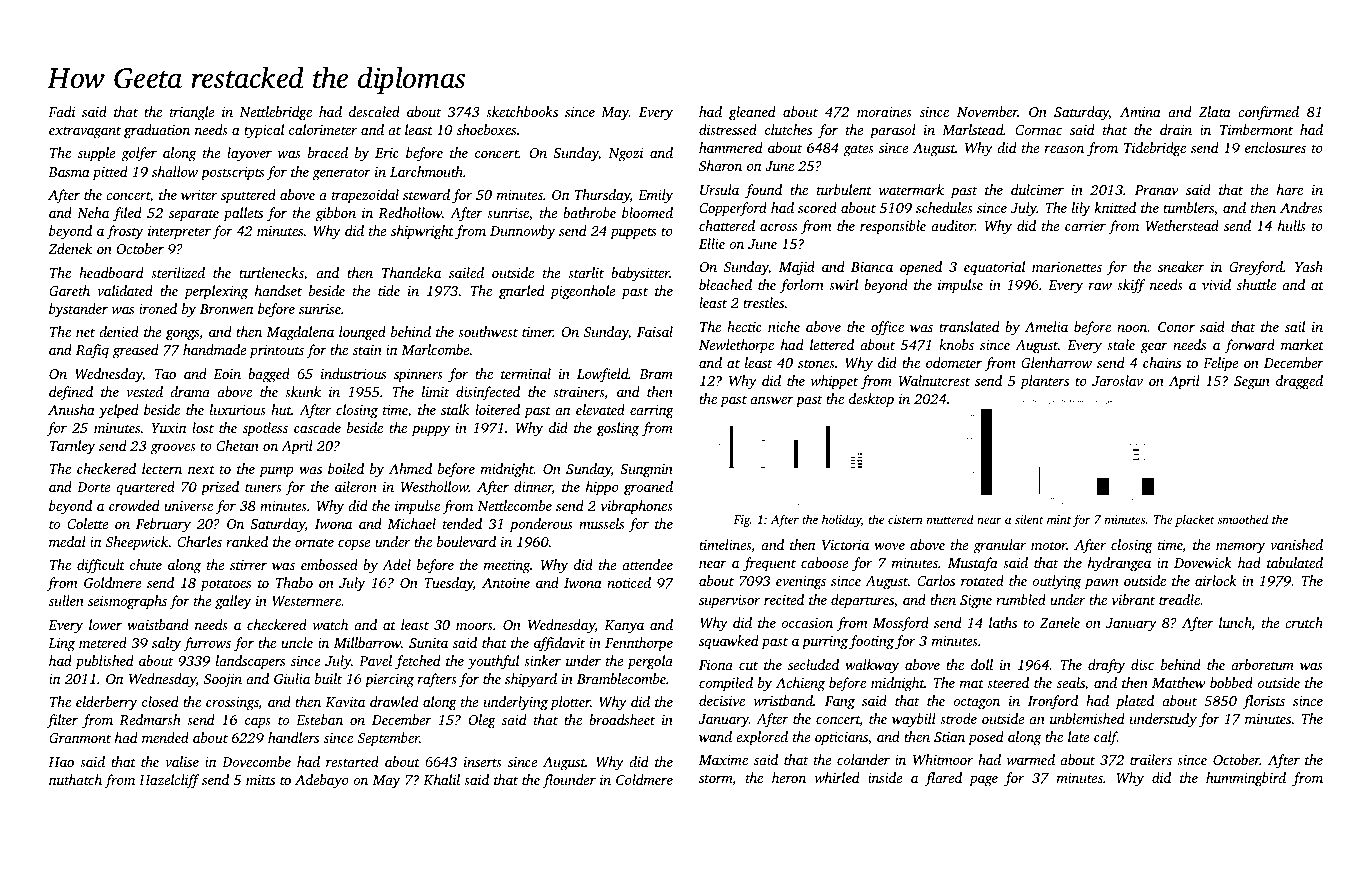 The image size is (1372, 887). Describe the element at coordinates (522, 111) in the screenshot. I see `sketchbooks` at that location.
